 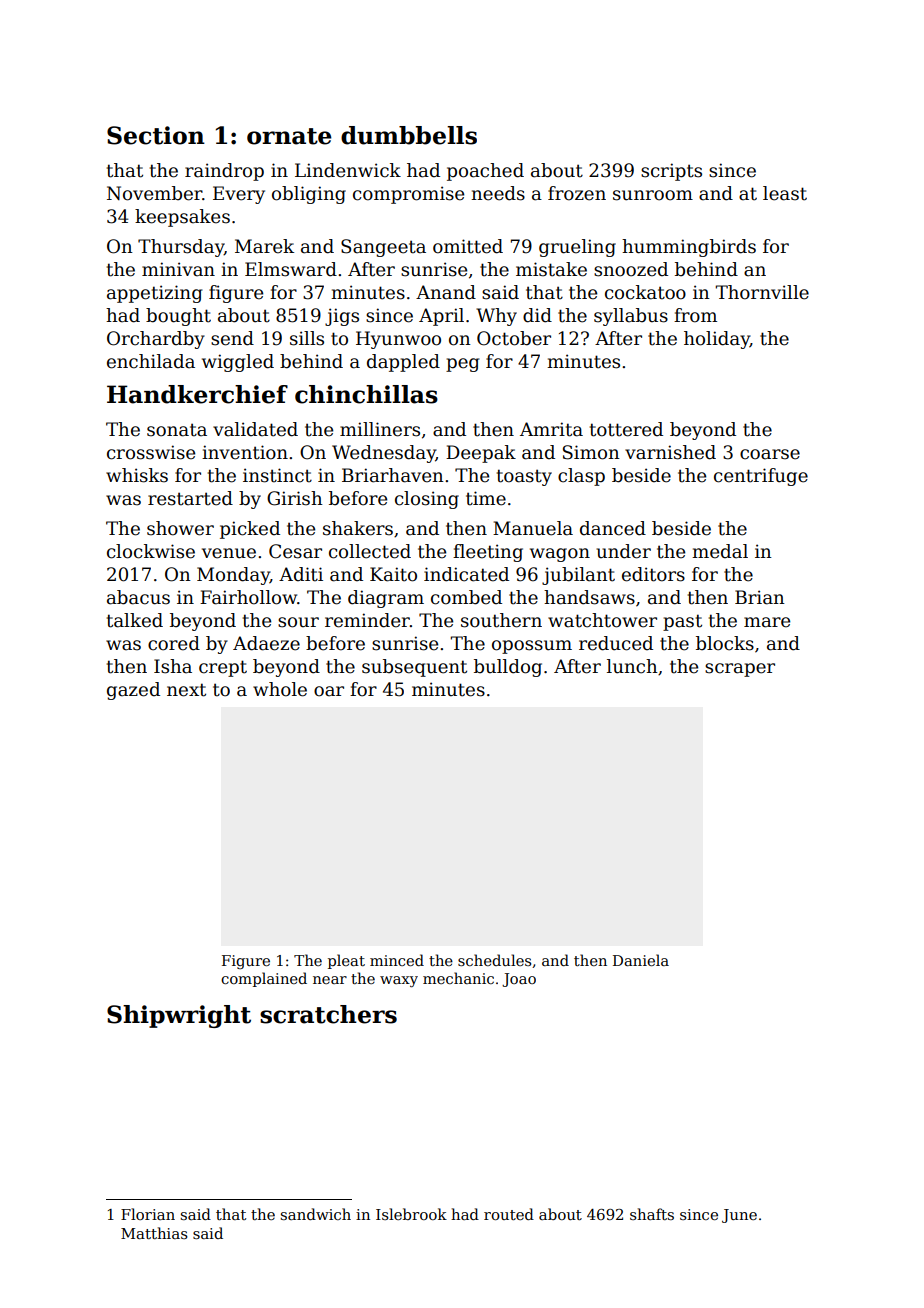 What do you see at coordinates (156, 135) in the screenshot?
I see `Section` at bounding box center [156, 135].
